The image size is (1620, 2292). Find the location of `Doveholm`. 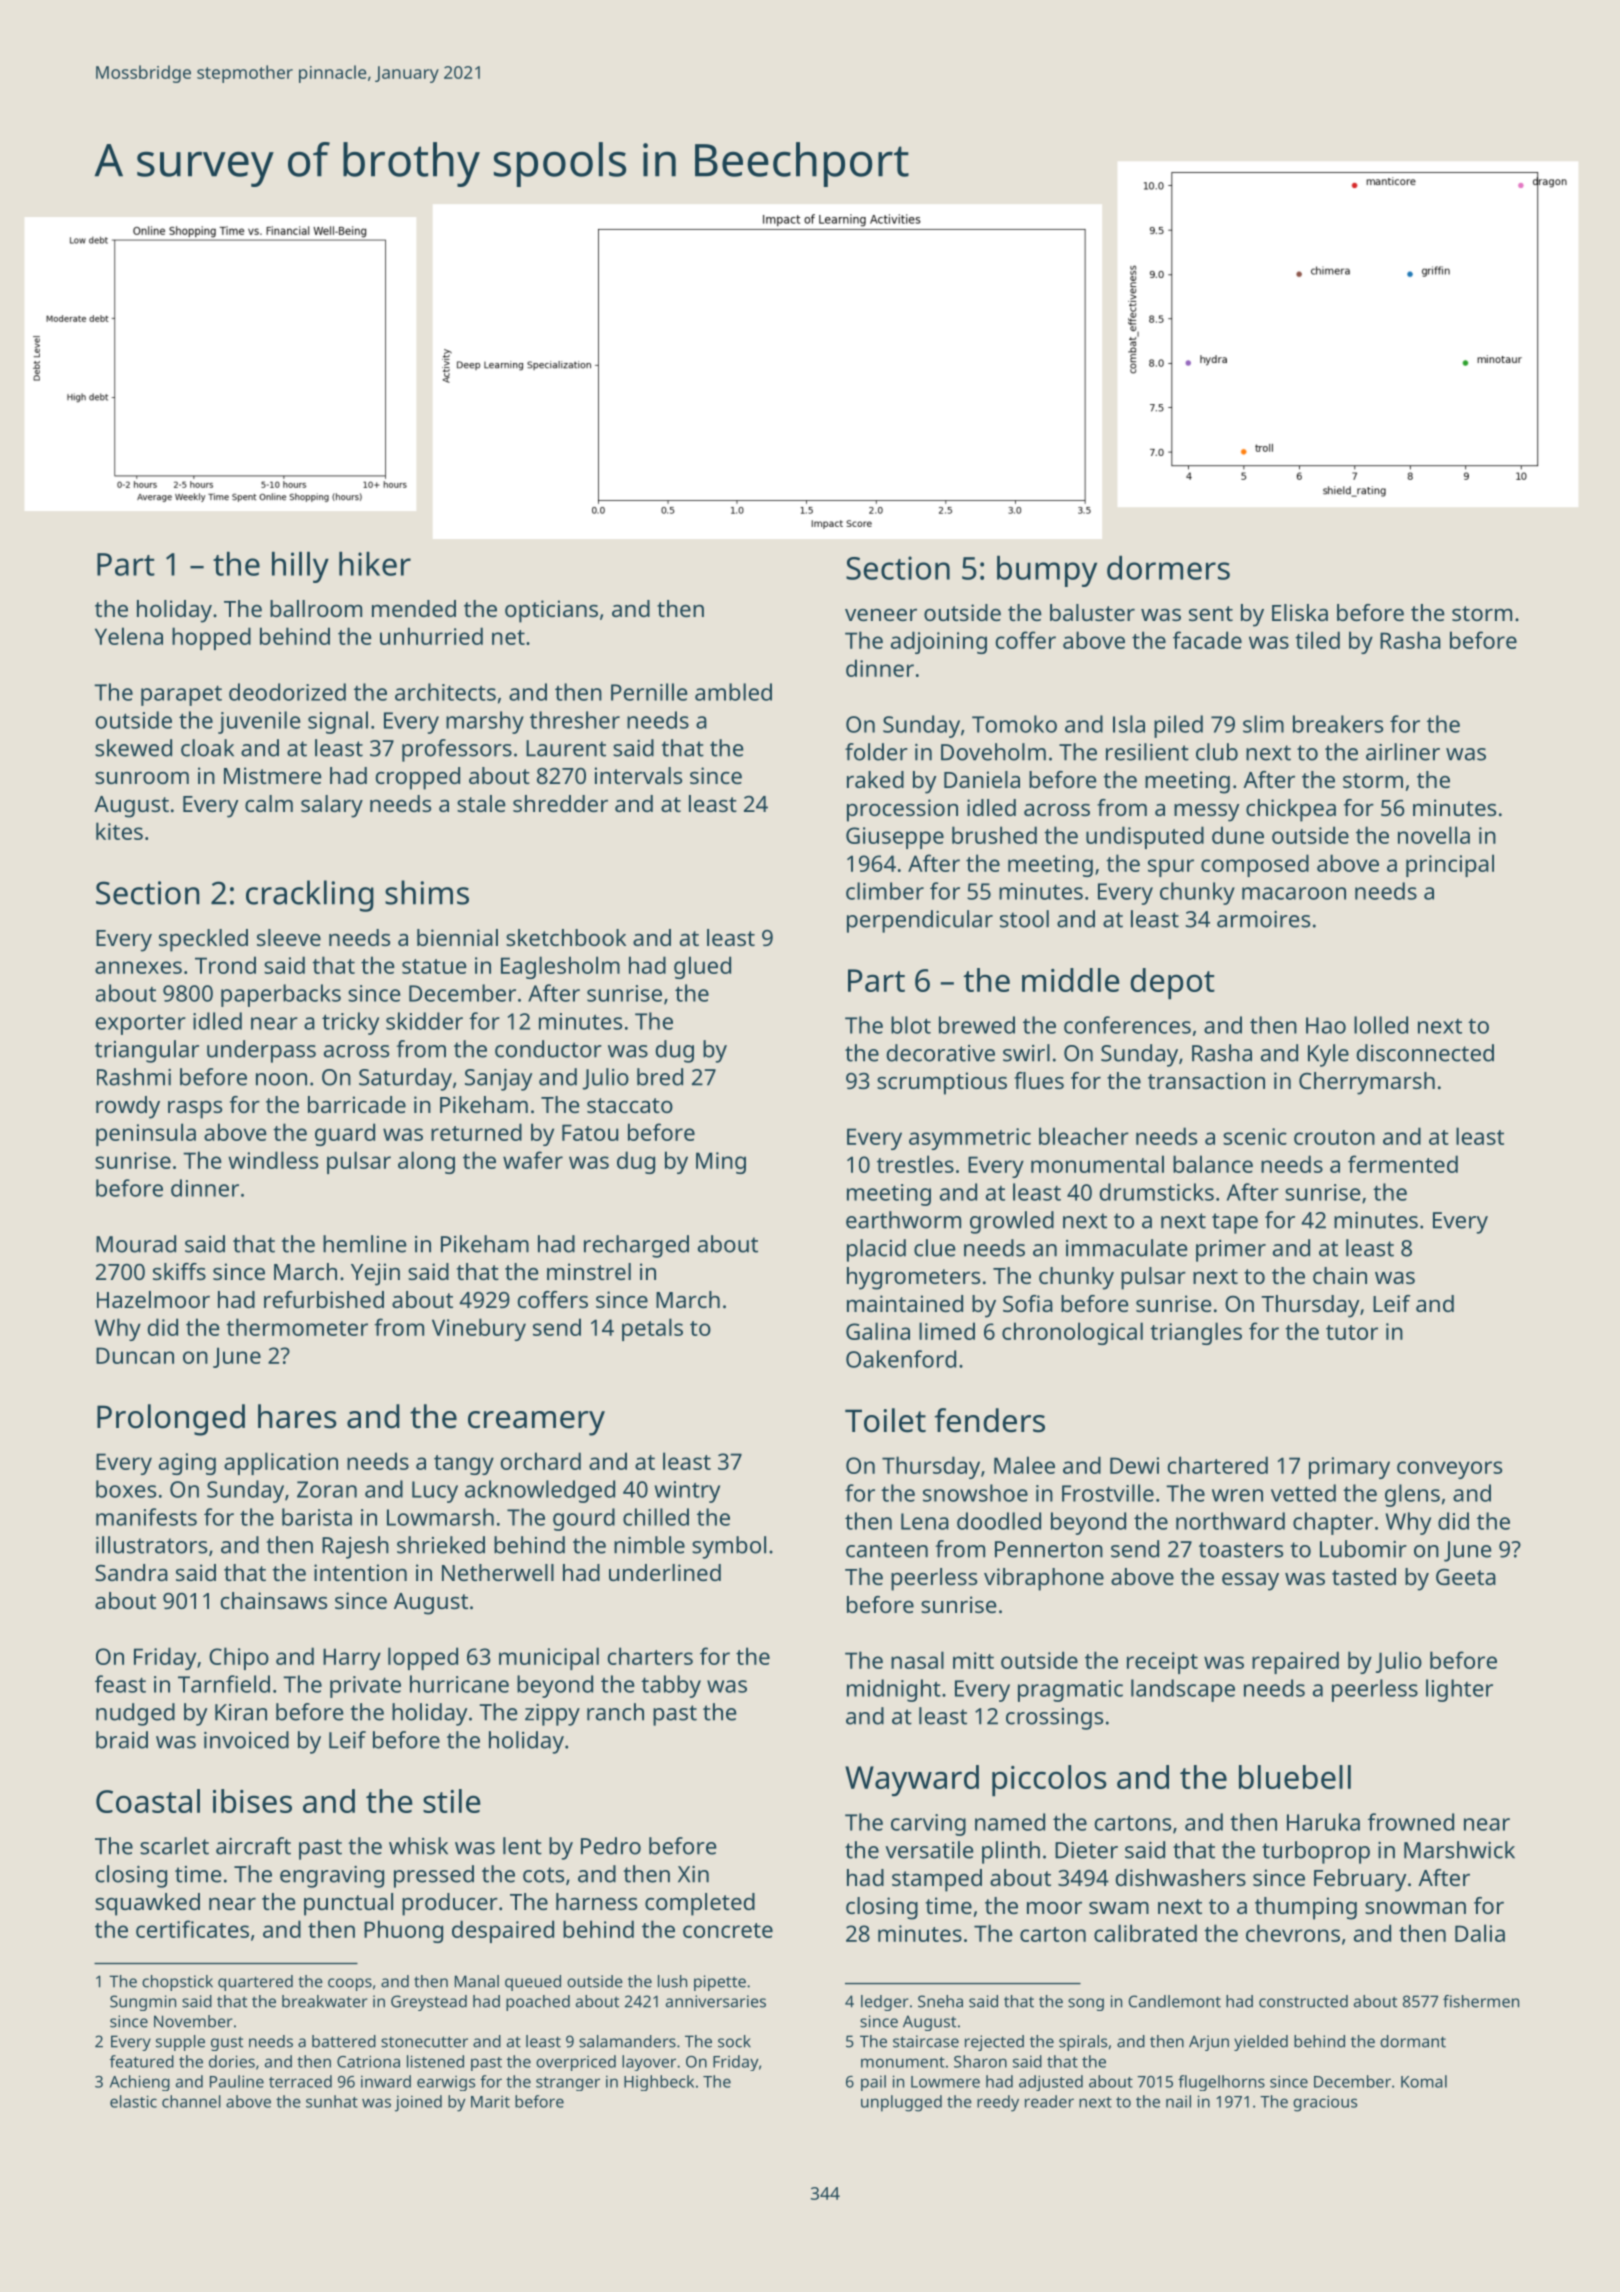

Doveholm is located at coordinates (993, 752).
